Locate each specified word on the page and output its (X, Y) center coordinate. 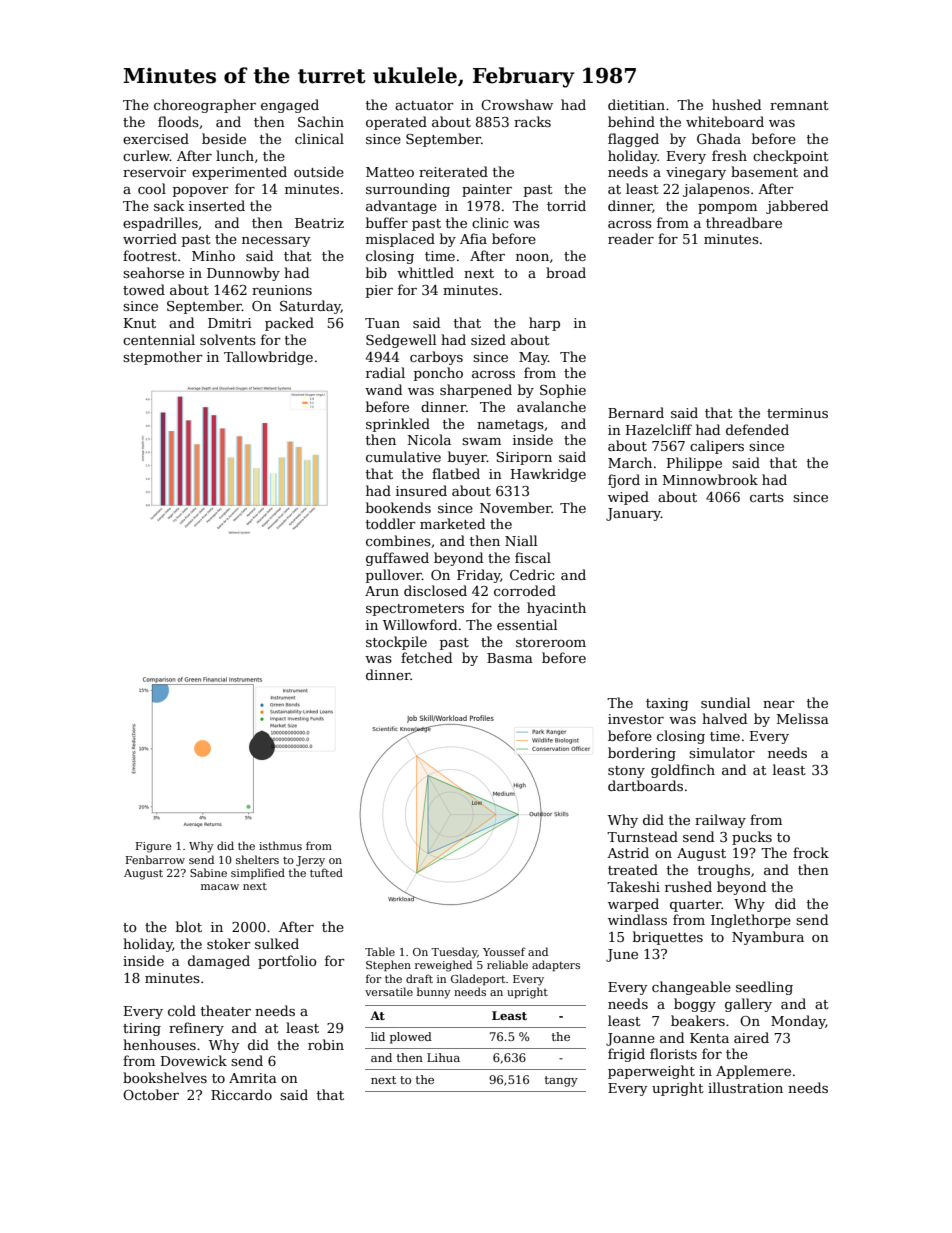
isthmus (280, 845)
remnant (799, 105)
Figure (154, 847)
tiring (142, 1029)
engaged (290, 106)
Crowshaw (517, 104)
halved (724, 718)
